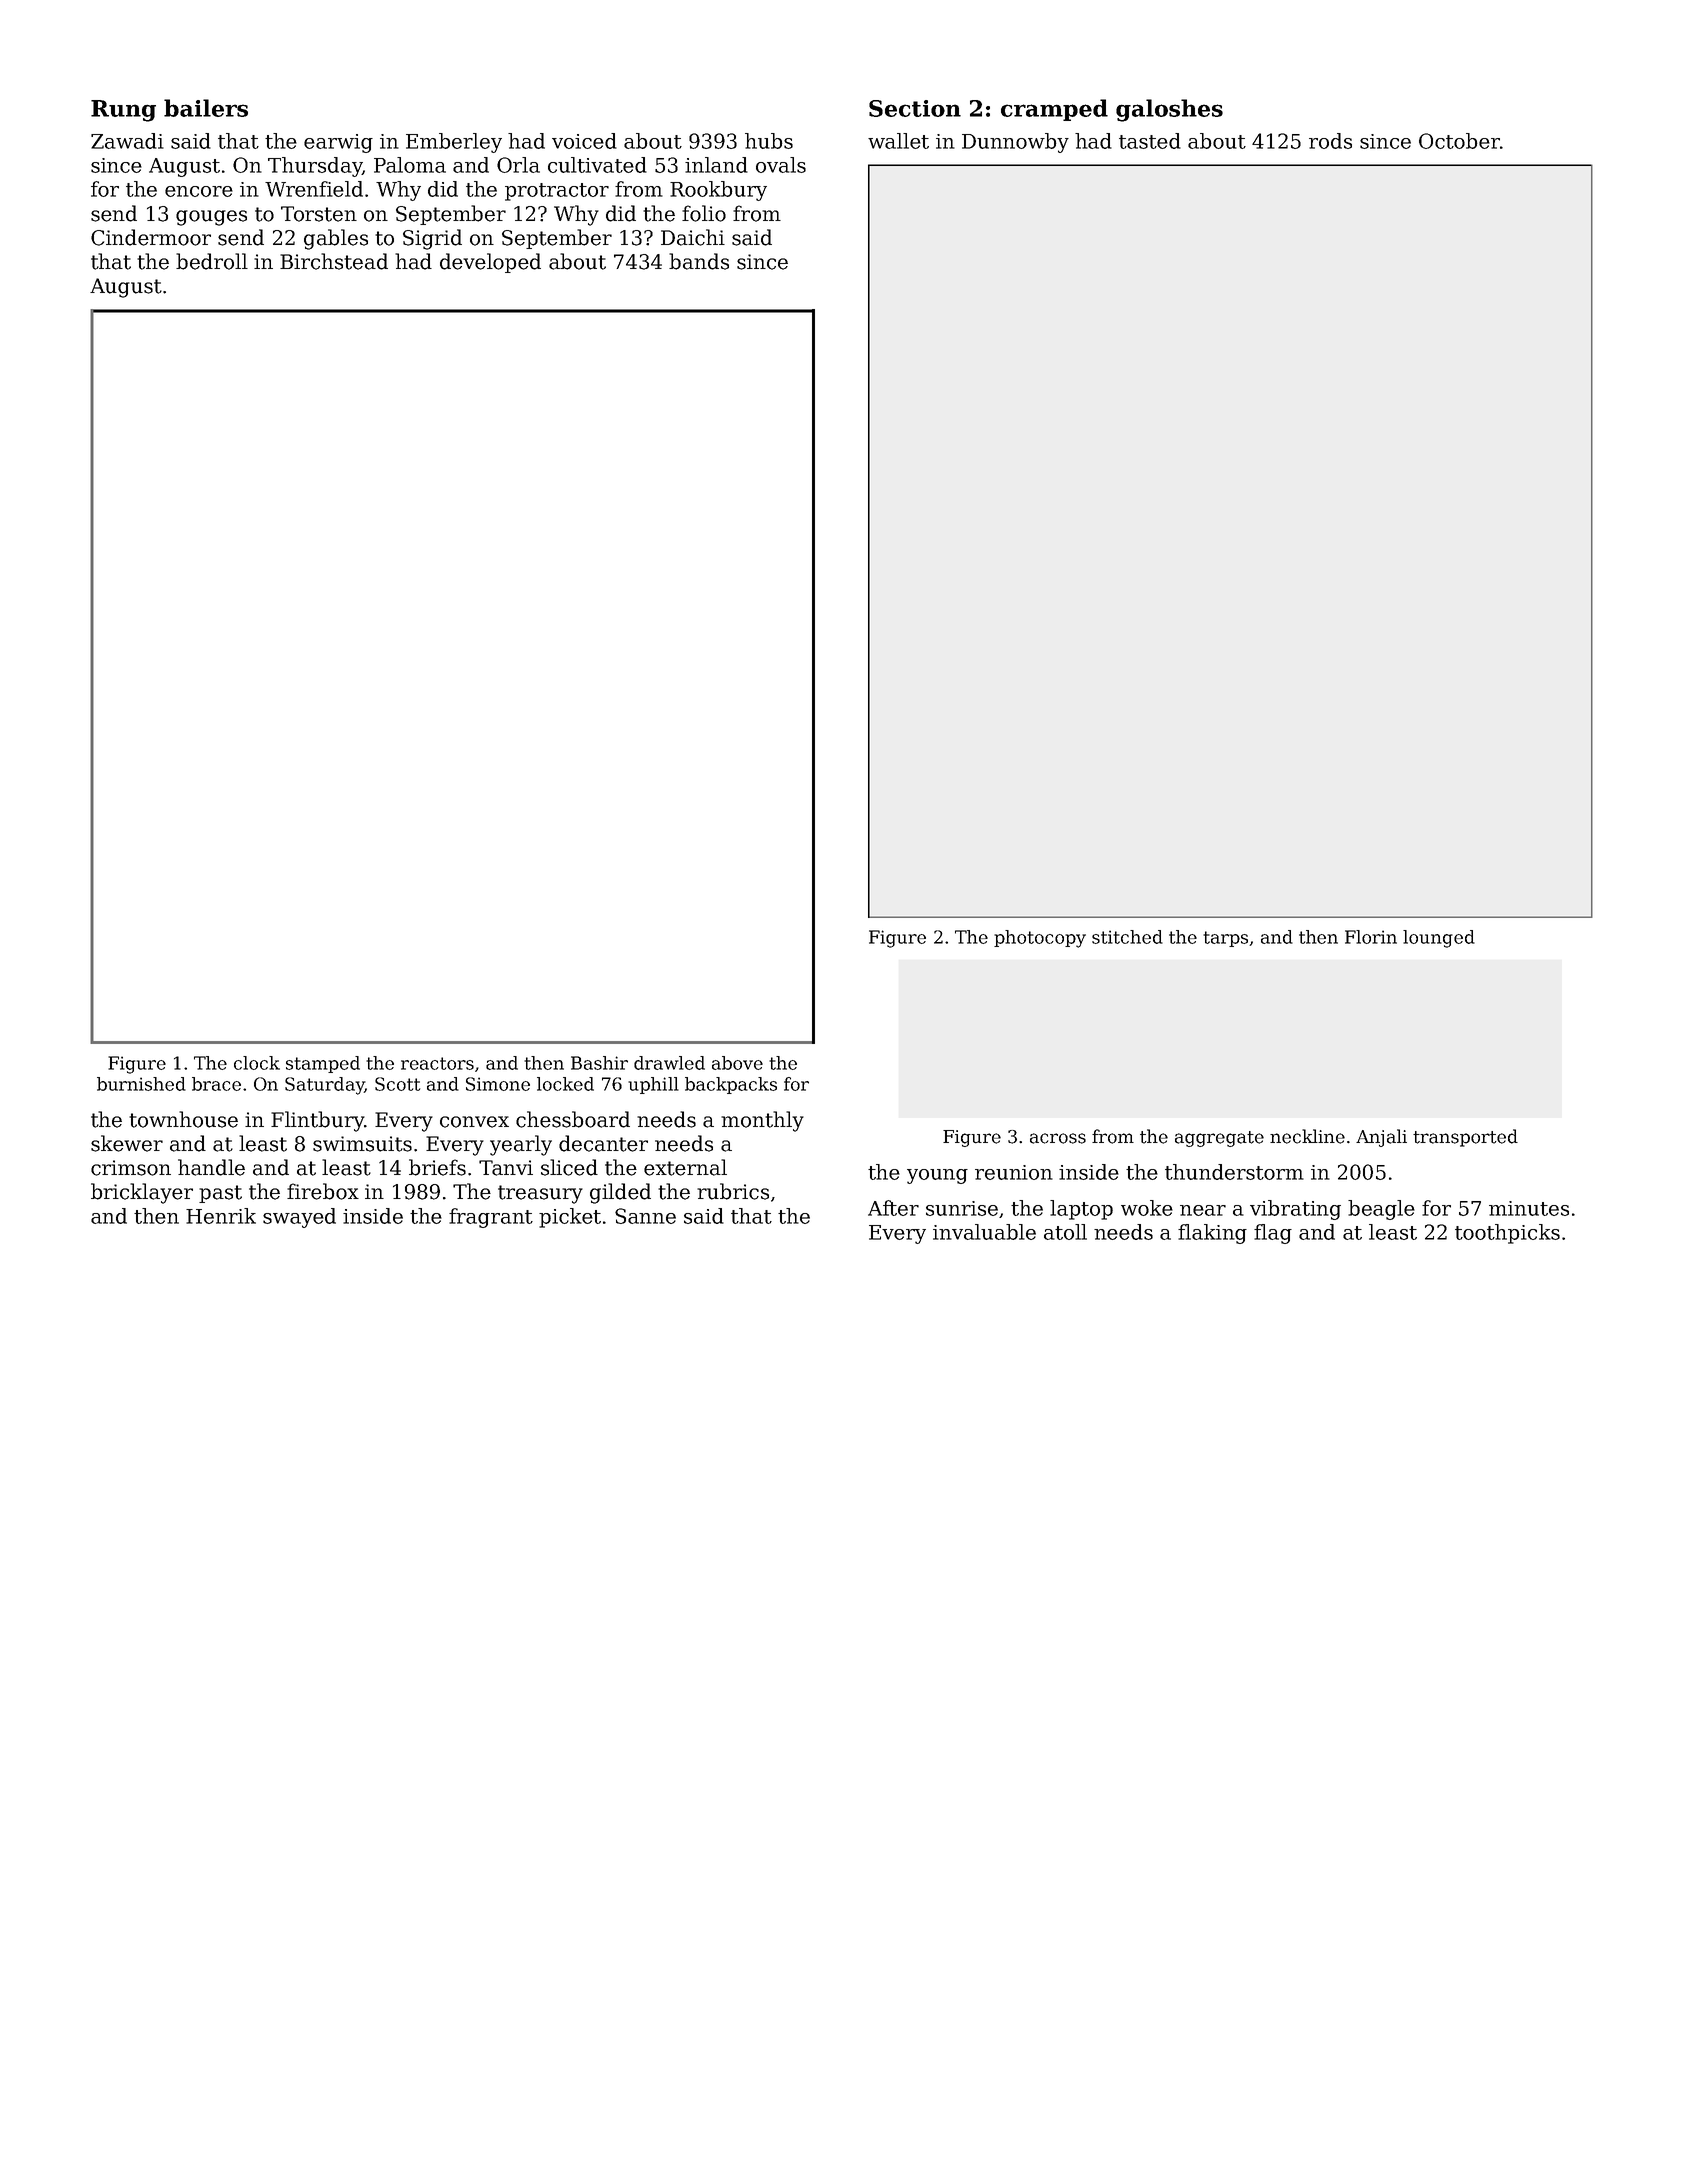  What do you see at coordinates (1040, 939) in the screenshot?
I see `photocopy` at bounding box center [1040, 939].
